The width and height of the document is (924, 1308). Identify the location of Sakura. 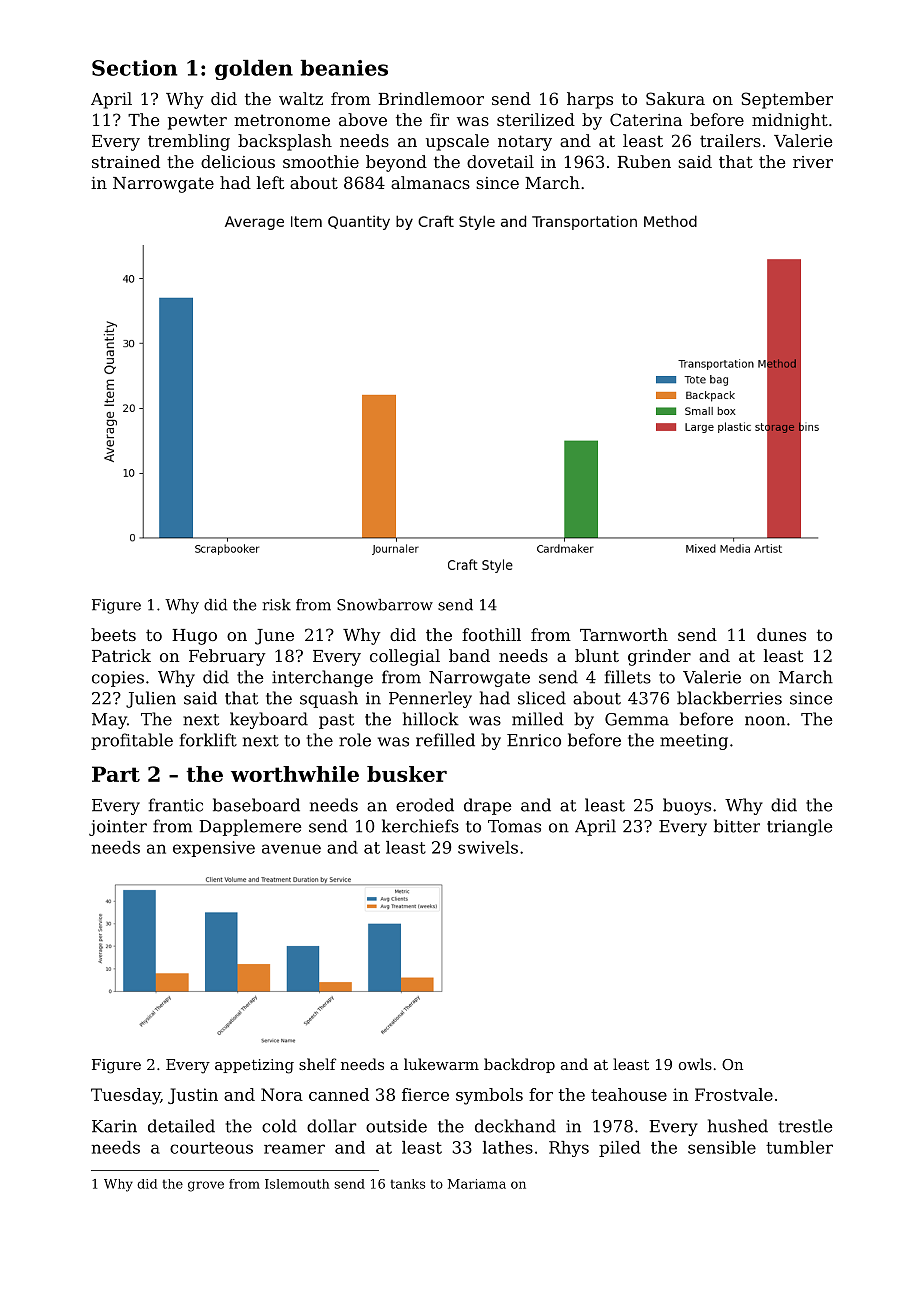
(675, 98).
